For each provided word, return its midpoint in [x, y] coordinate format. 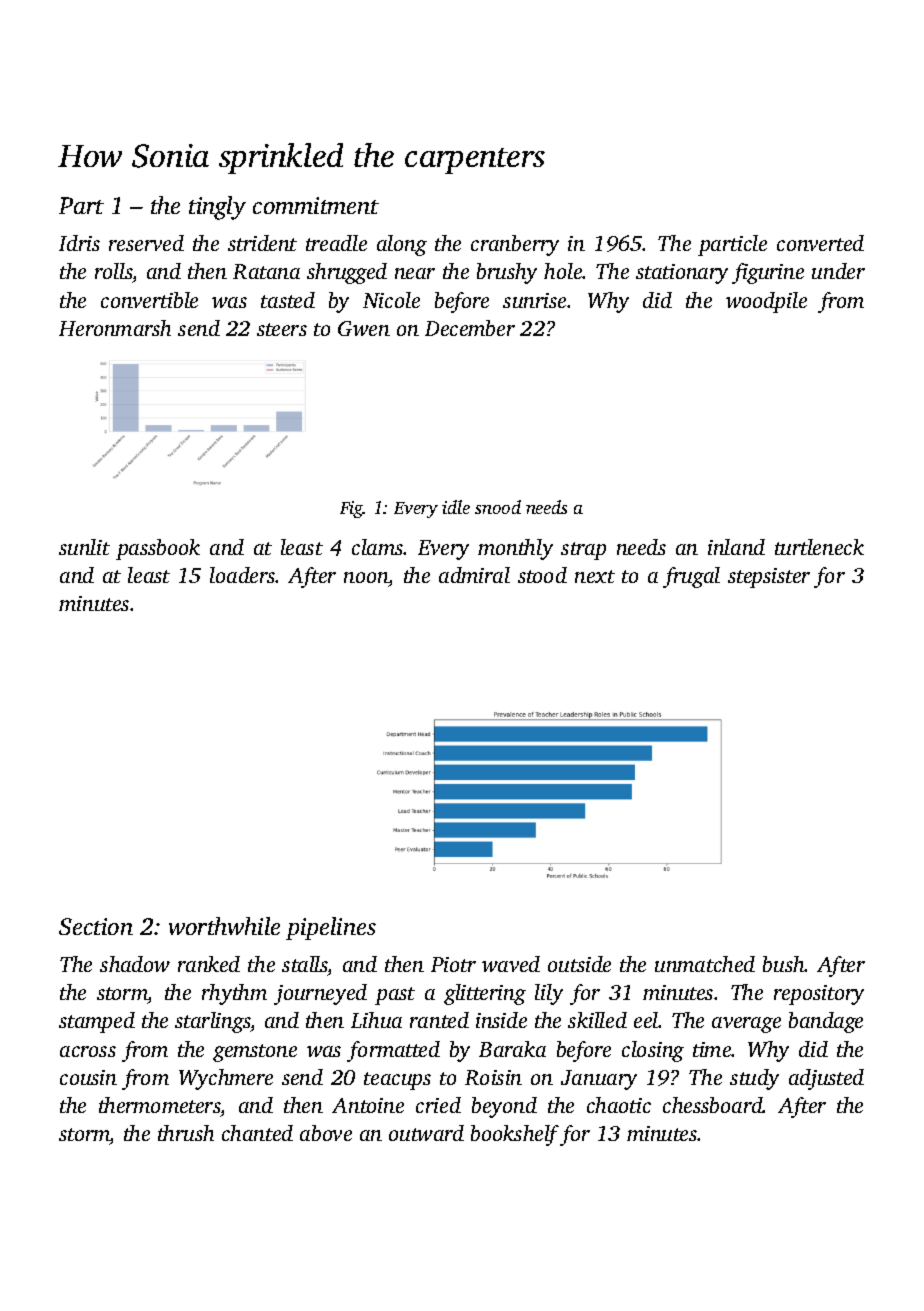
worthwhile [224, 926]
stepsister [769, 578]
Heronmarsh [115, 328]
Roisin [493, 1077]
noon [366, 577]
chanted [257, 1133]
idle [456, 507]
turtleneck [819, 547]
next [595, 576]
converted [820, 243]
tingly [217, 208]
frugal [691, 577]
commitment [316, 205]
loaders [243, 575]
